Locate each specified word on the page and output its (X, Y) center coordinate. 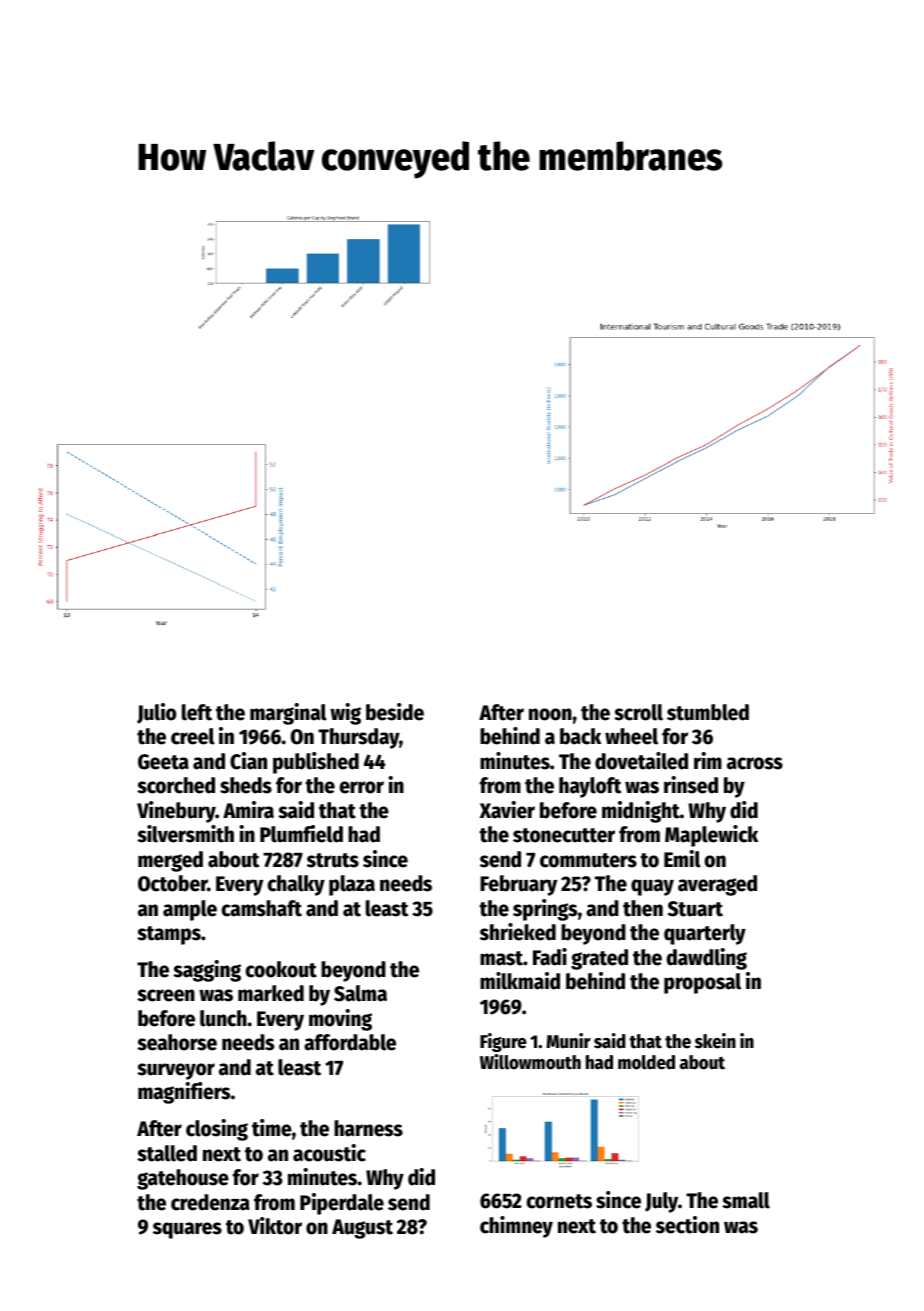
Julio (156, 713)
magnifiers (184, 1093)
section (687, 1225)
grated (599, 959)
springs (545, 910)
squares (187, 1230)
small (746, 1200)
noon (550, 714)
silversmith (185, 834)
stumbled (708, 712)
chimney (516, 1227)
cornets (559, 1201)
